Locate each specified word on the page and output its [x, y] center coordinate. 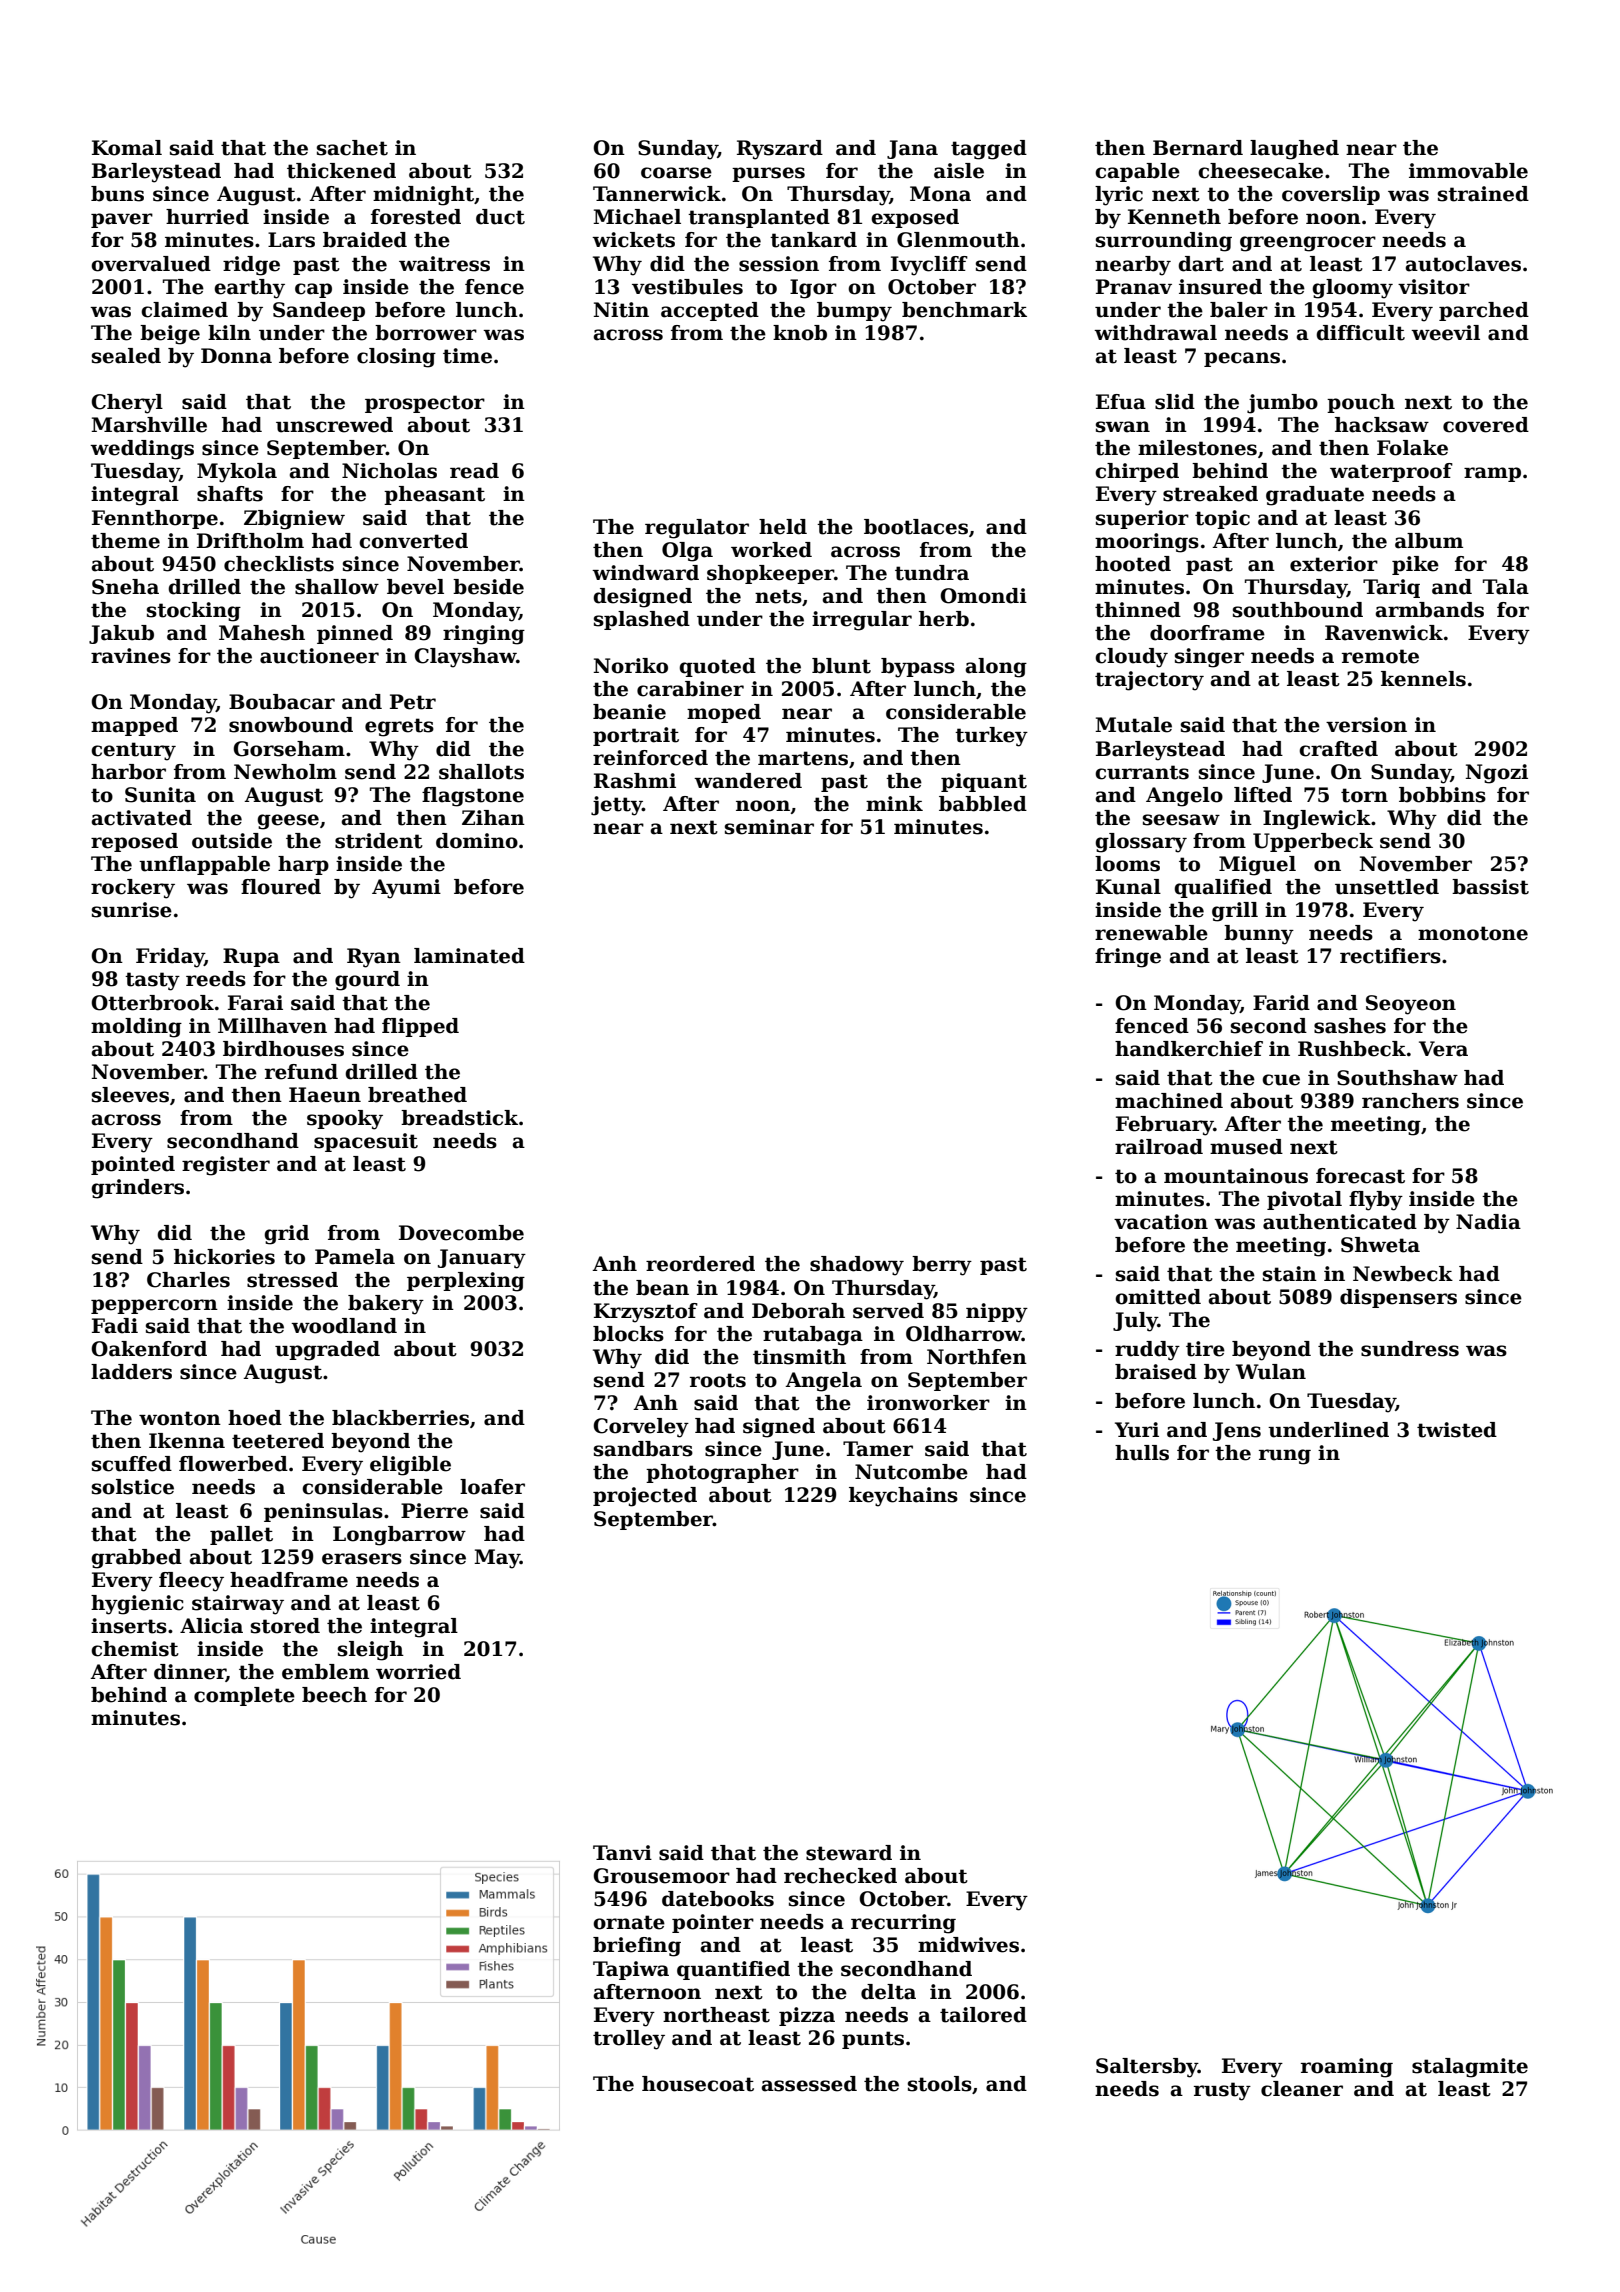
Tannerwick [657, 194]
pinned [355, 634]
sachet [352, 148]
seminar [769, 827]
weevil [1445, 333]
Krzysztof [646, 1313]
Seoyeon [1411, 1005]
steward [849, 1853]
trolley [629, 2040]
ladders [131, 1372]
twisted [1457, 1430]
